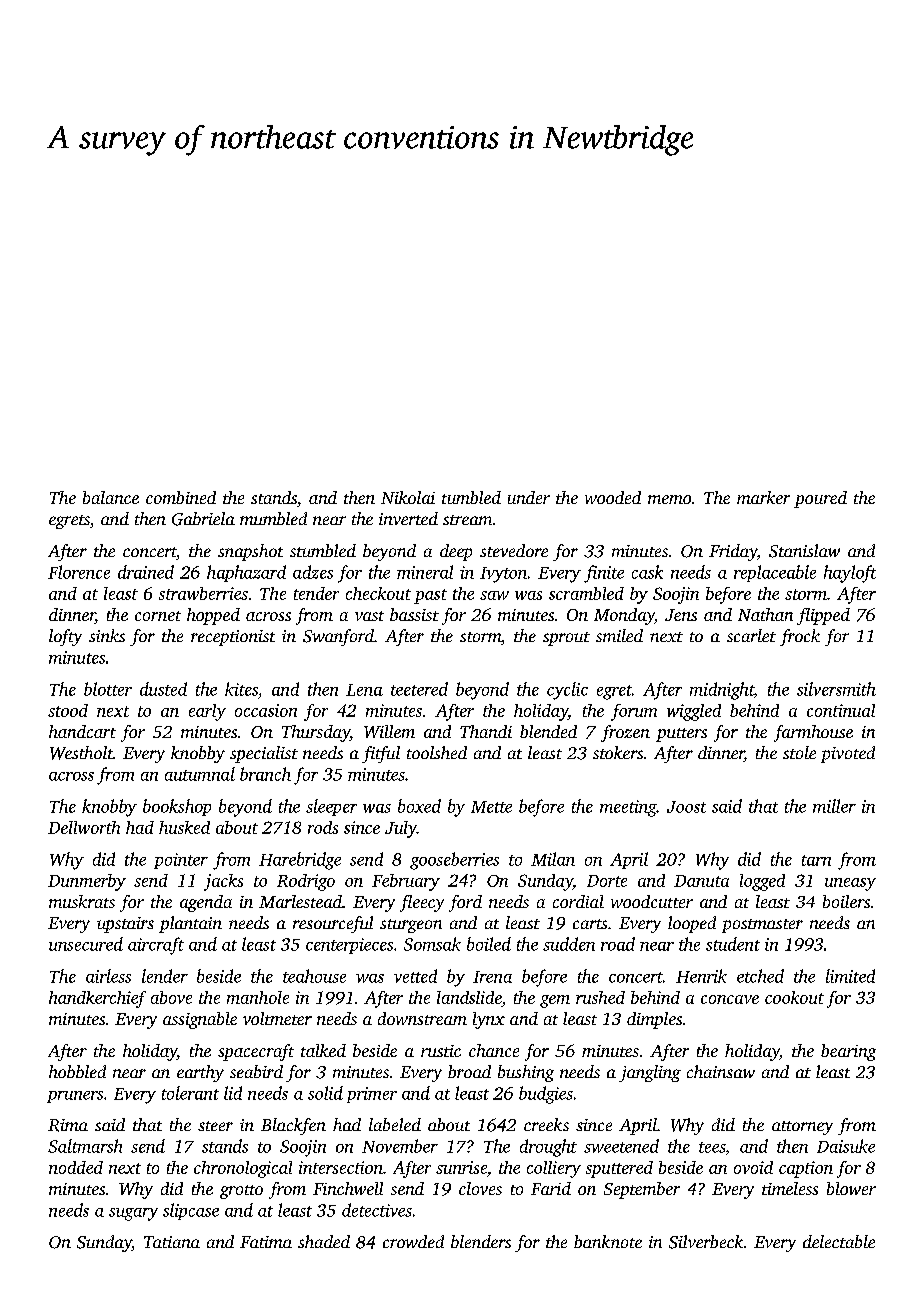 The height and width of the image is (1308, 924). Describe the element at coordinates (125, 925) in the image. I see `upstairs` at that location.
